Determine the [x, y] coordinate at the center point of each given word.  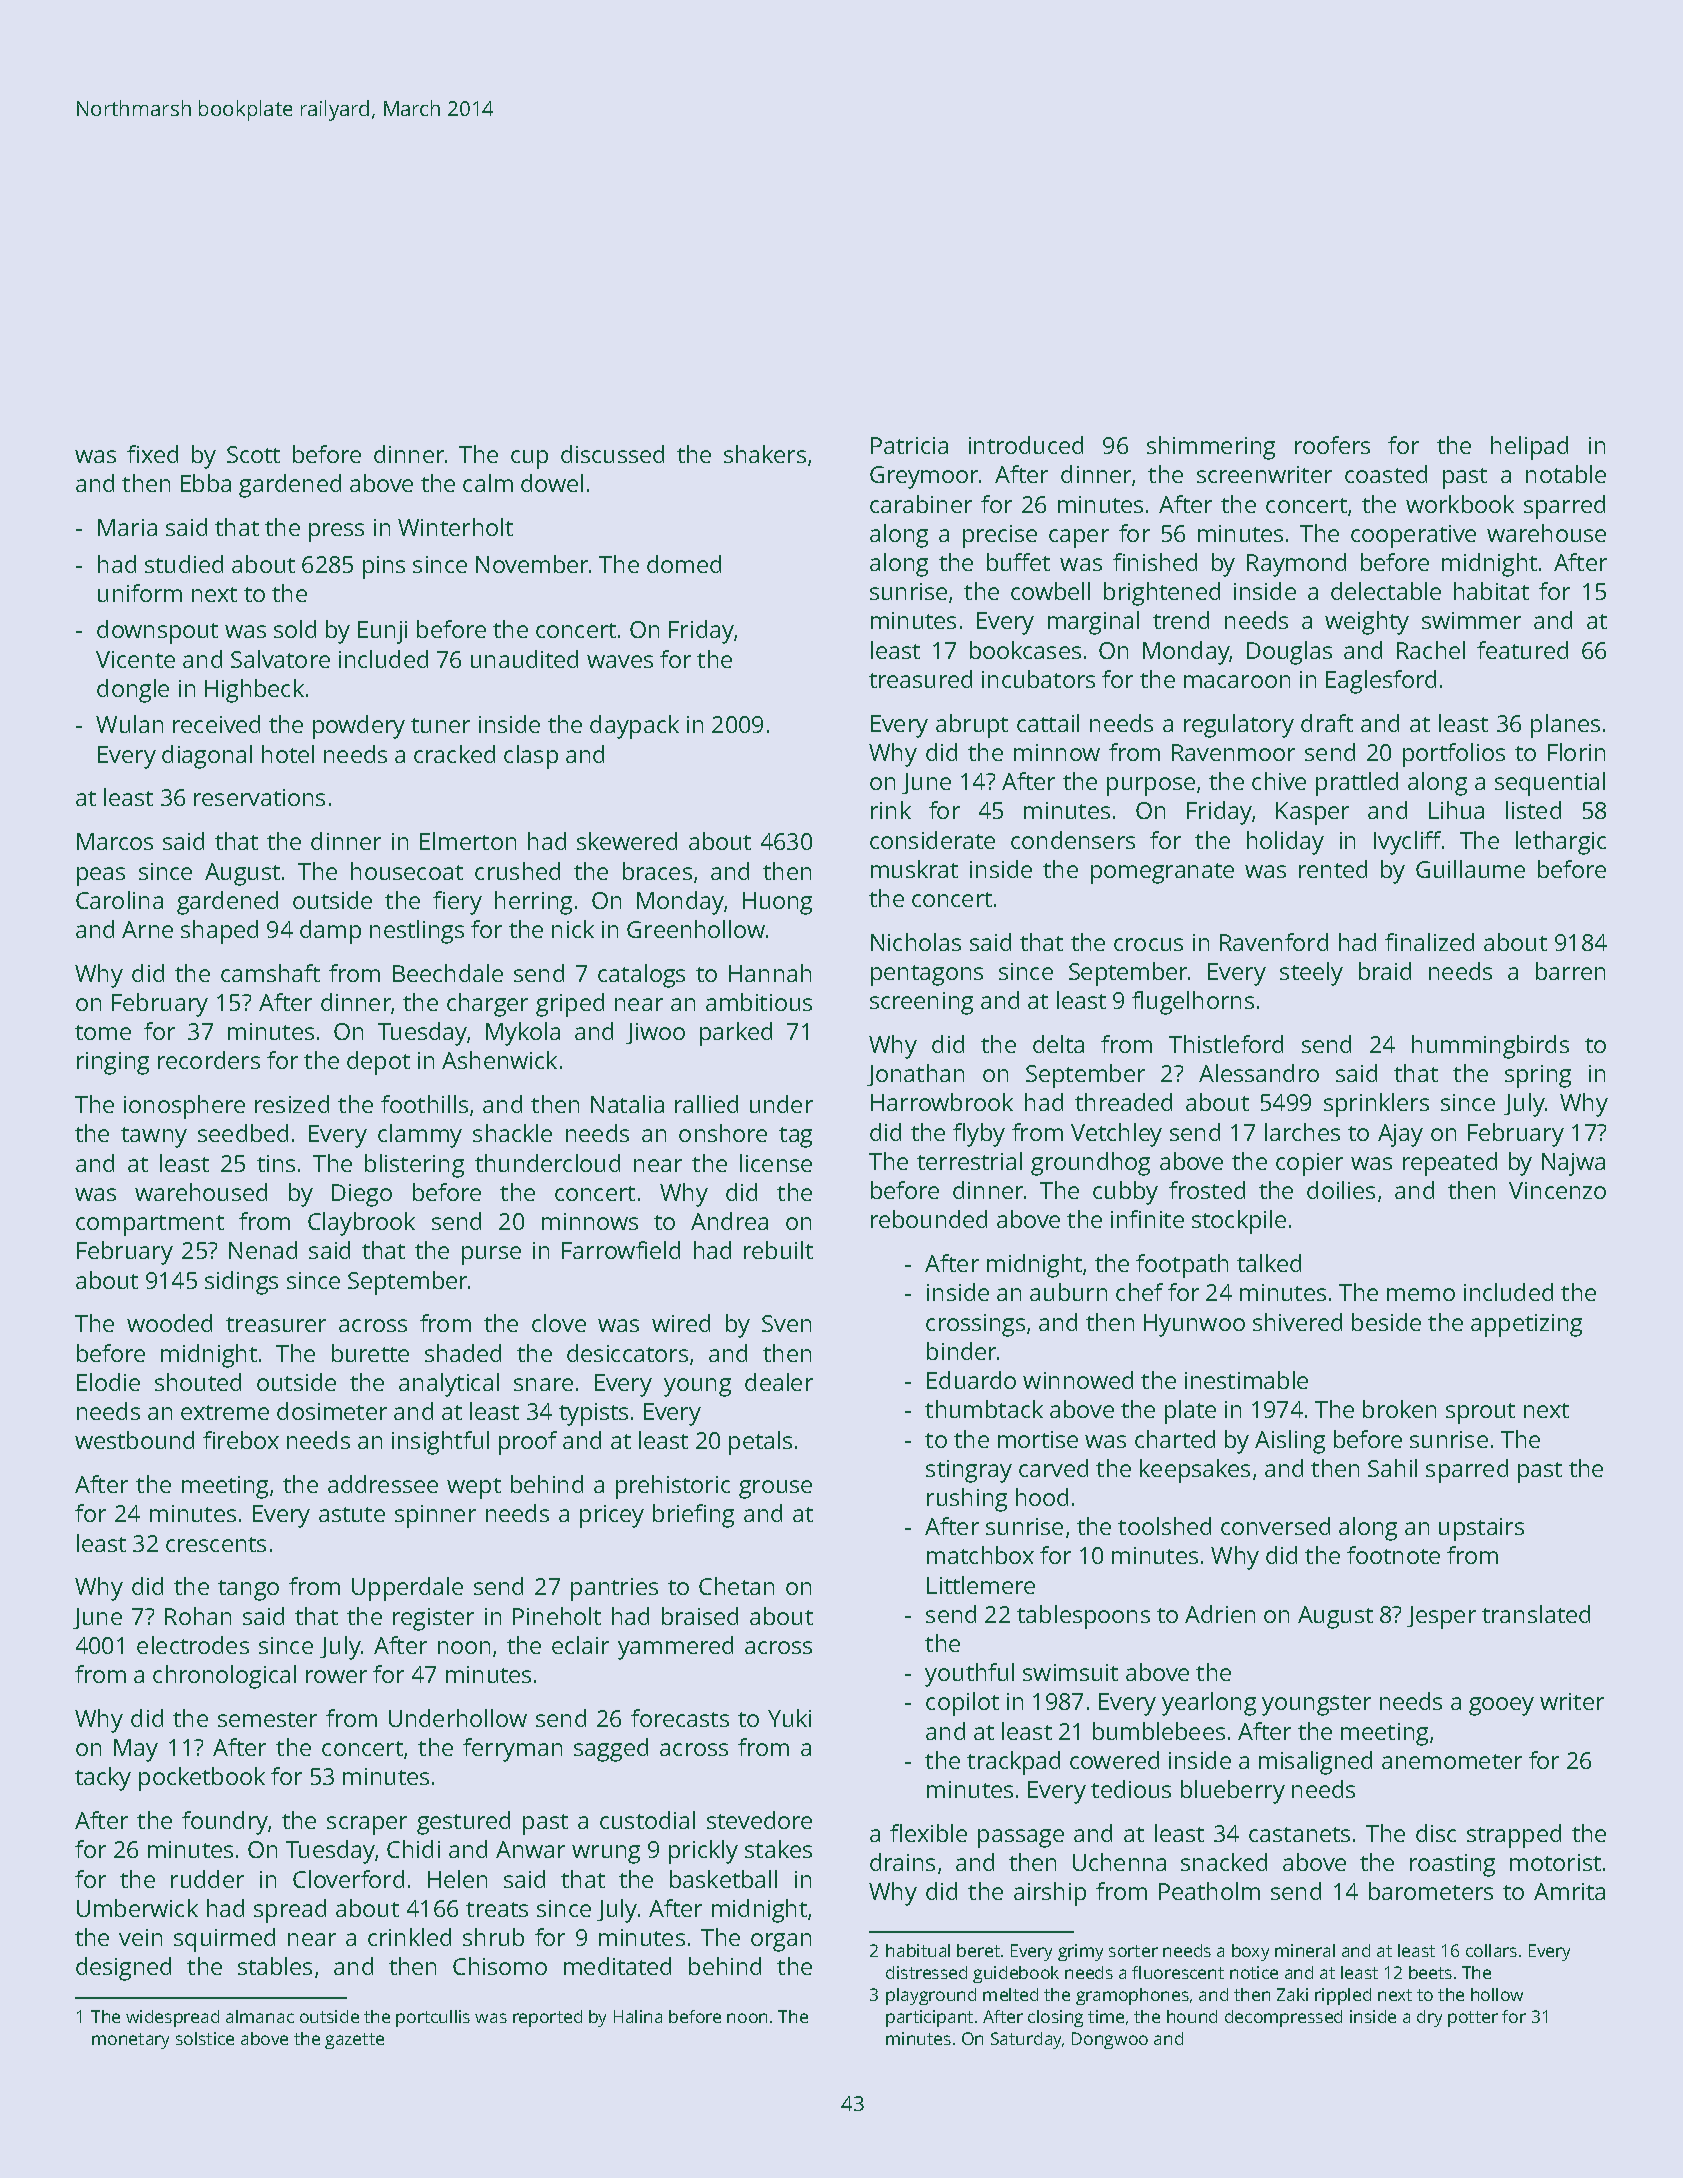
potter [1473, 2019]
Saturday [1027, 2040]
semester [267, 1719]
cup [529, 459]
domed [684, 564]
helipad [1529, 448]
